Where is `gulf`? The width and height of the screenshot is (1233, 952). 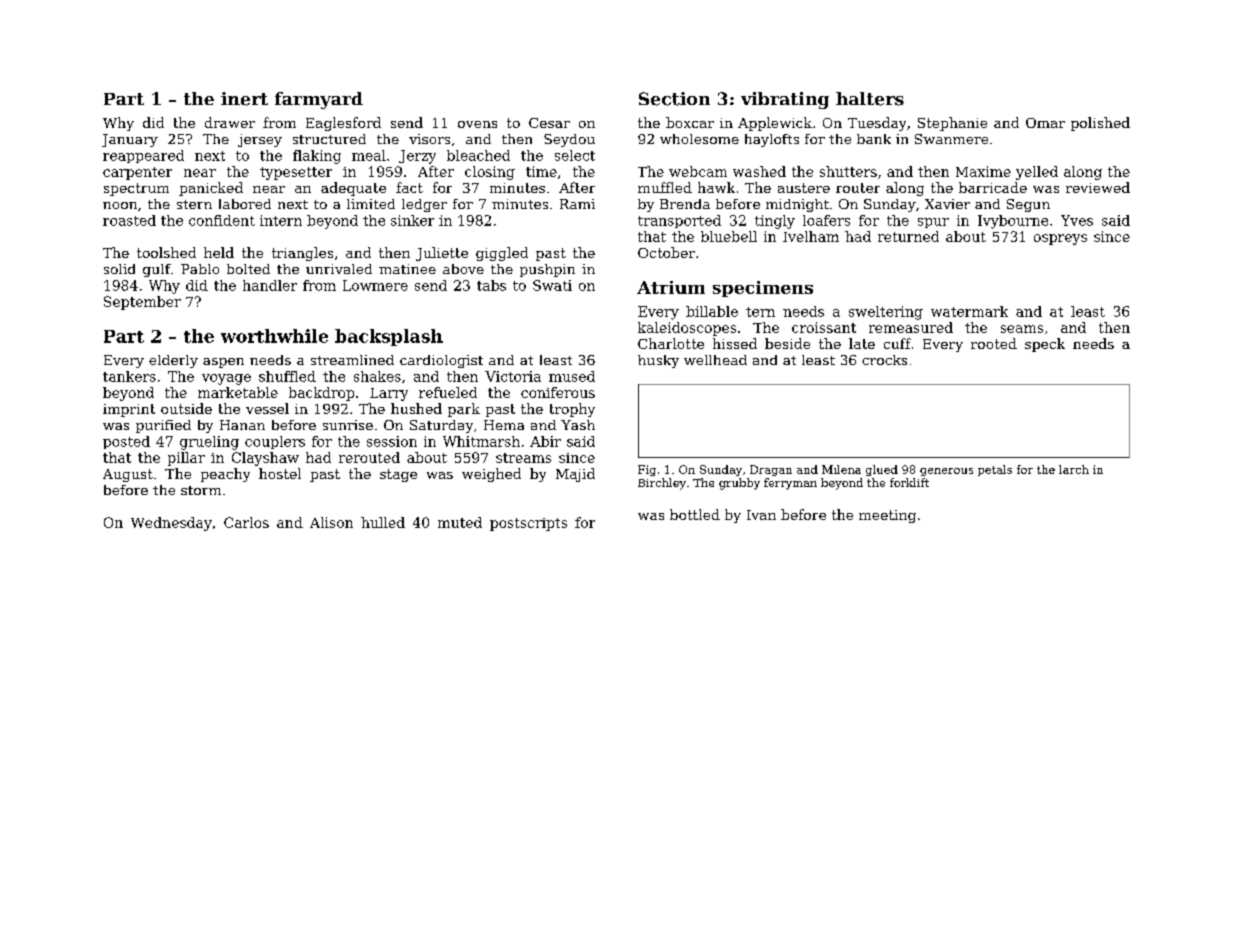
gulf is located at coordinates (157, 270).
